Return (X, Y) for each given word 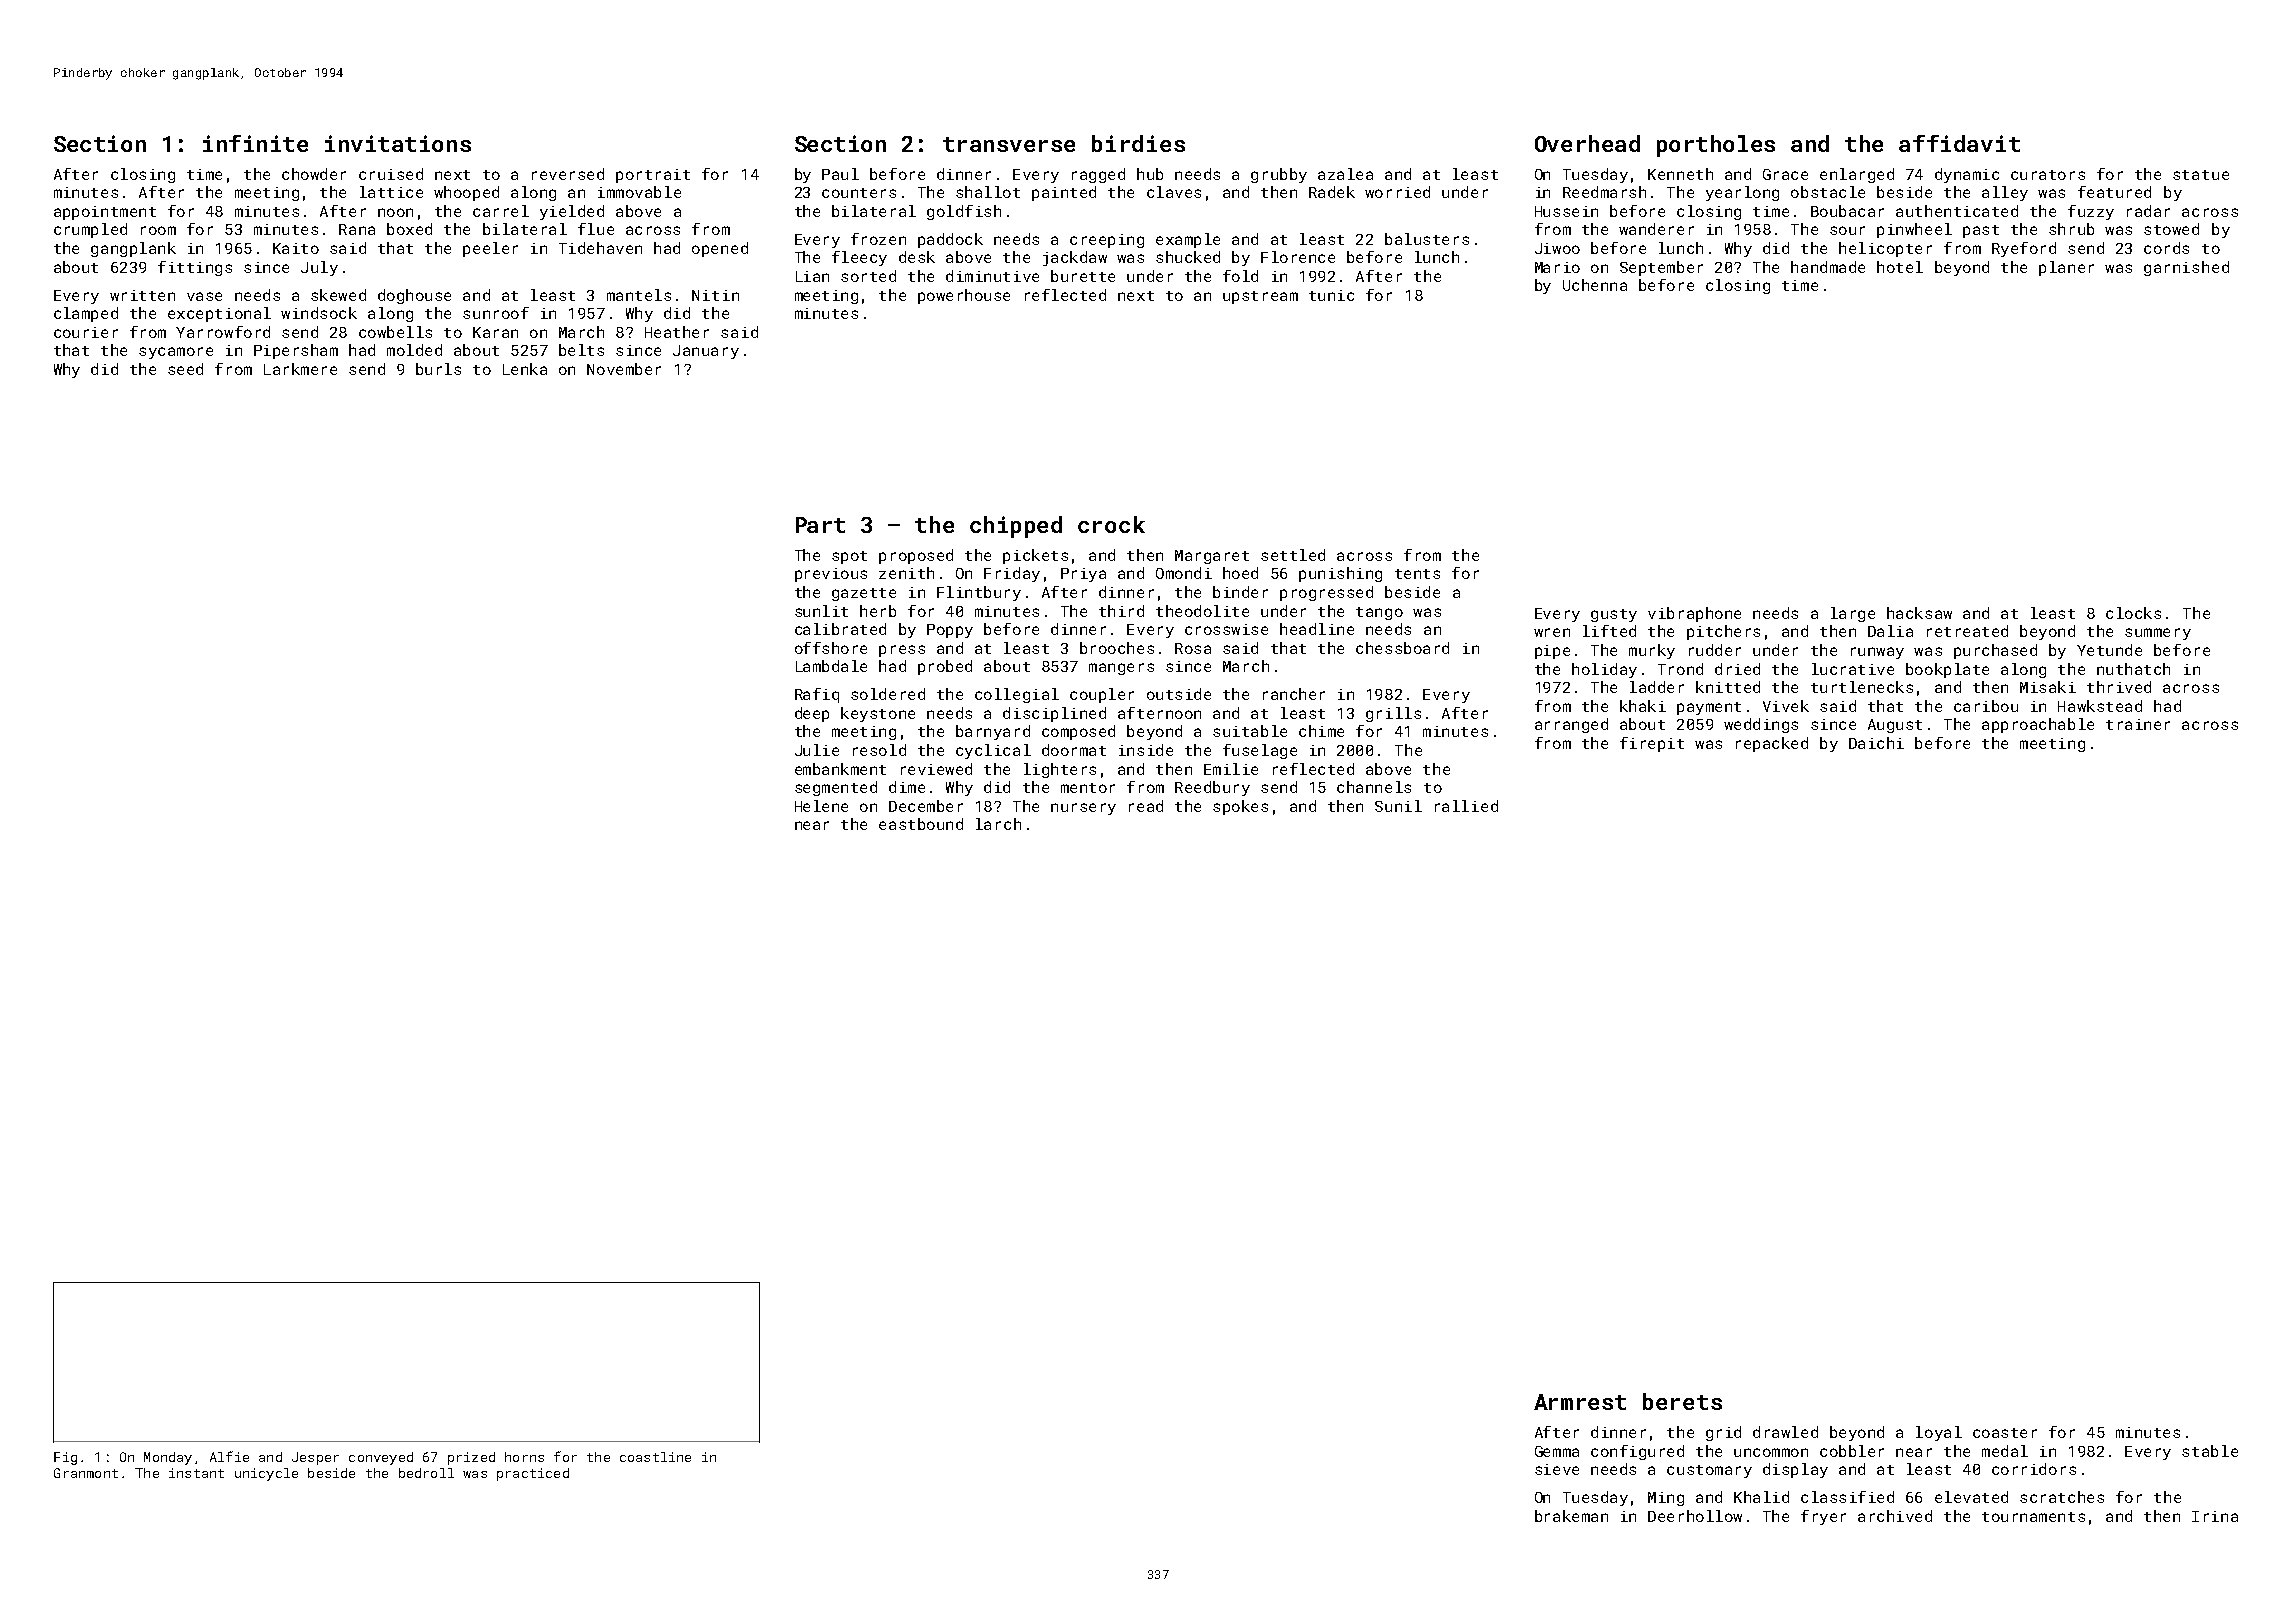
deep (812, 714)
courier (86, 332)
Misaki (2048, 687)
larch (998, 824)
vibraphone (1694, 614)
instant (196, 1473)
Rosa (1193, 648)
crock (1111, 524)
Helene (821, 806)
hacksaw (1919, 613)
